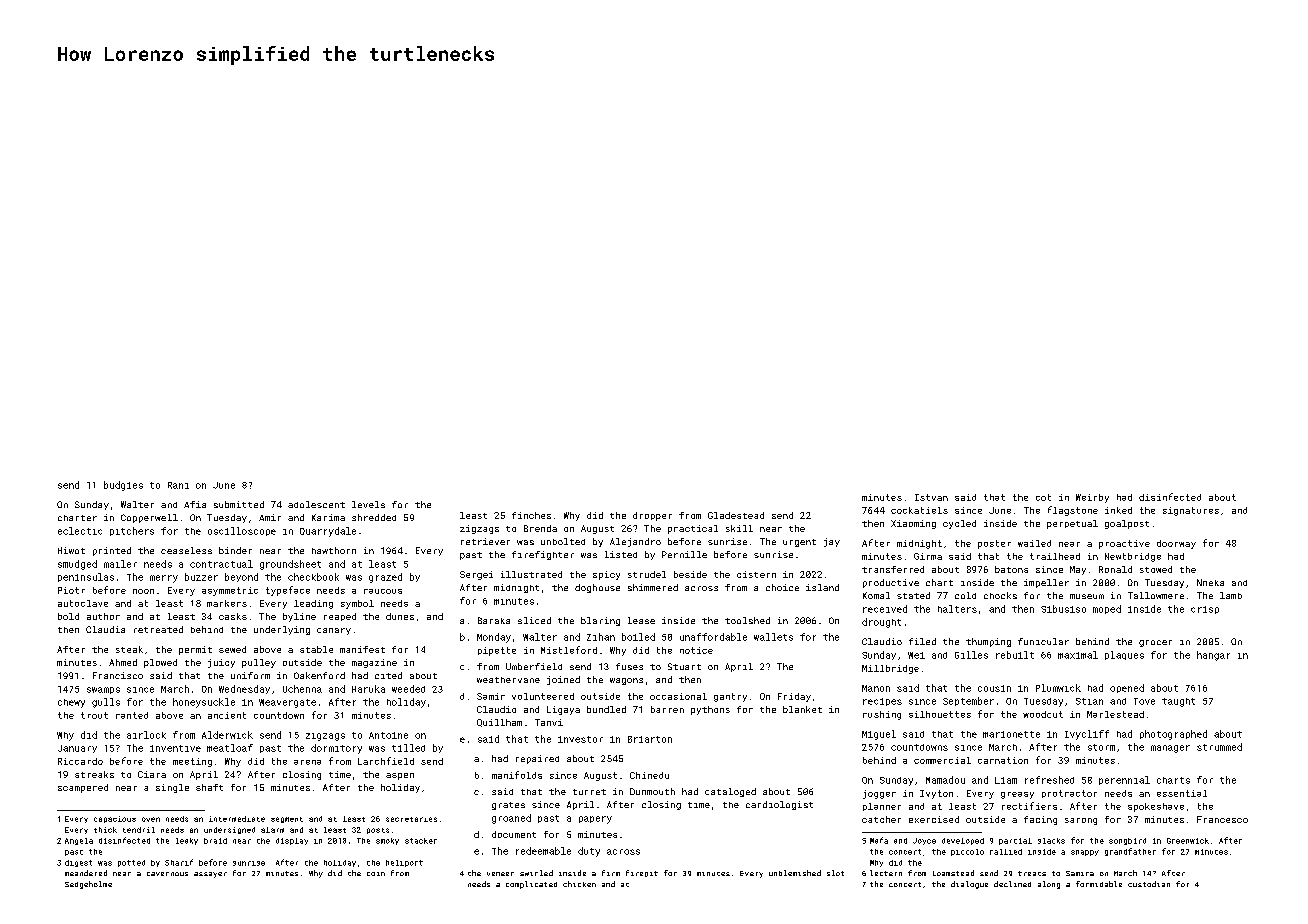 This screenshot has width=1308, height=924. Describe the element at coordinates (1011, 734) in the screenshot. I see `marionette` at that location.
